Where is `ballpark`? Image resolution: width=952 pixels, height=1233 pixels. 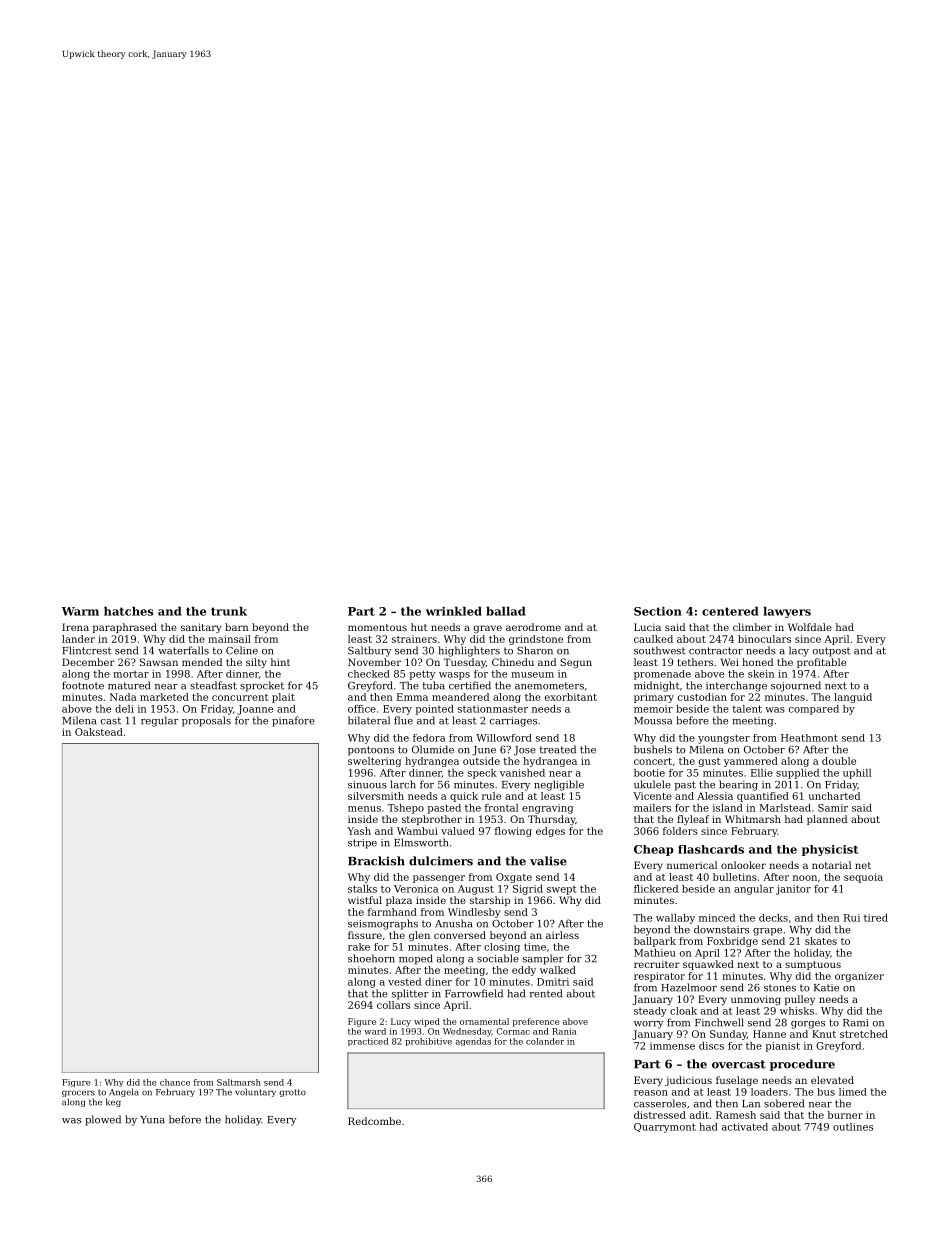 ballpark is located at coordinates (655, 942).
